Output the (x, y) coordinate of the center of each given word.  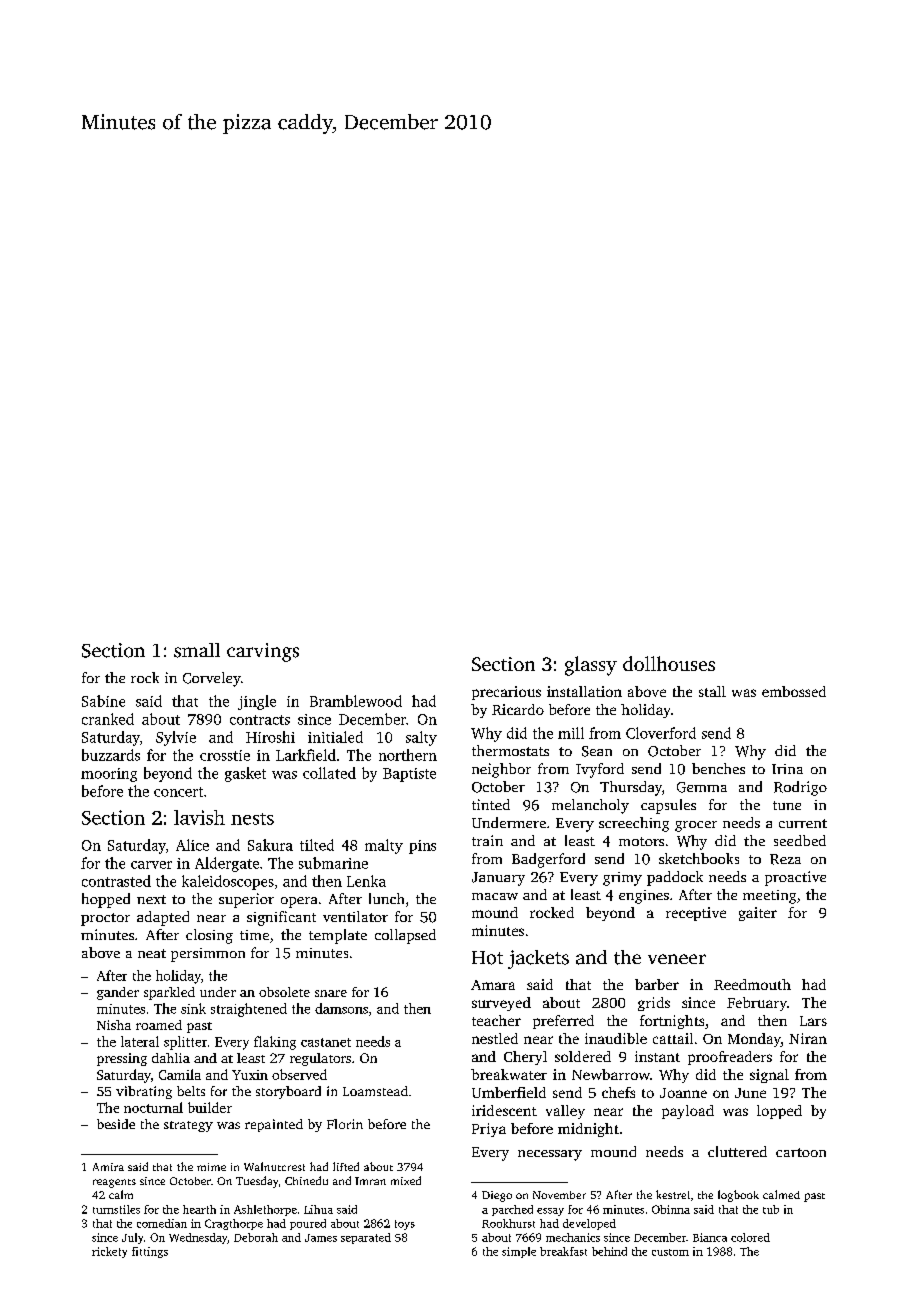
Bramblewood (356, 701)
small (197, 650)
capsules (668, 806)
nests (252, 819)
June (750, 1093)
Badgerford (548, 860)
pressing (122, 1059)
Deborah (256, 1237)
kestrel (673, 1194)
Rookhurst (508, 1223)
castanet (326, 1042)
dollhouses (669, 663)
